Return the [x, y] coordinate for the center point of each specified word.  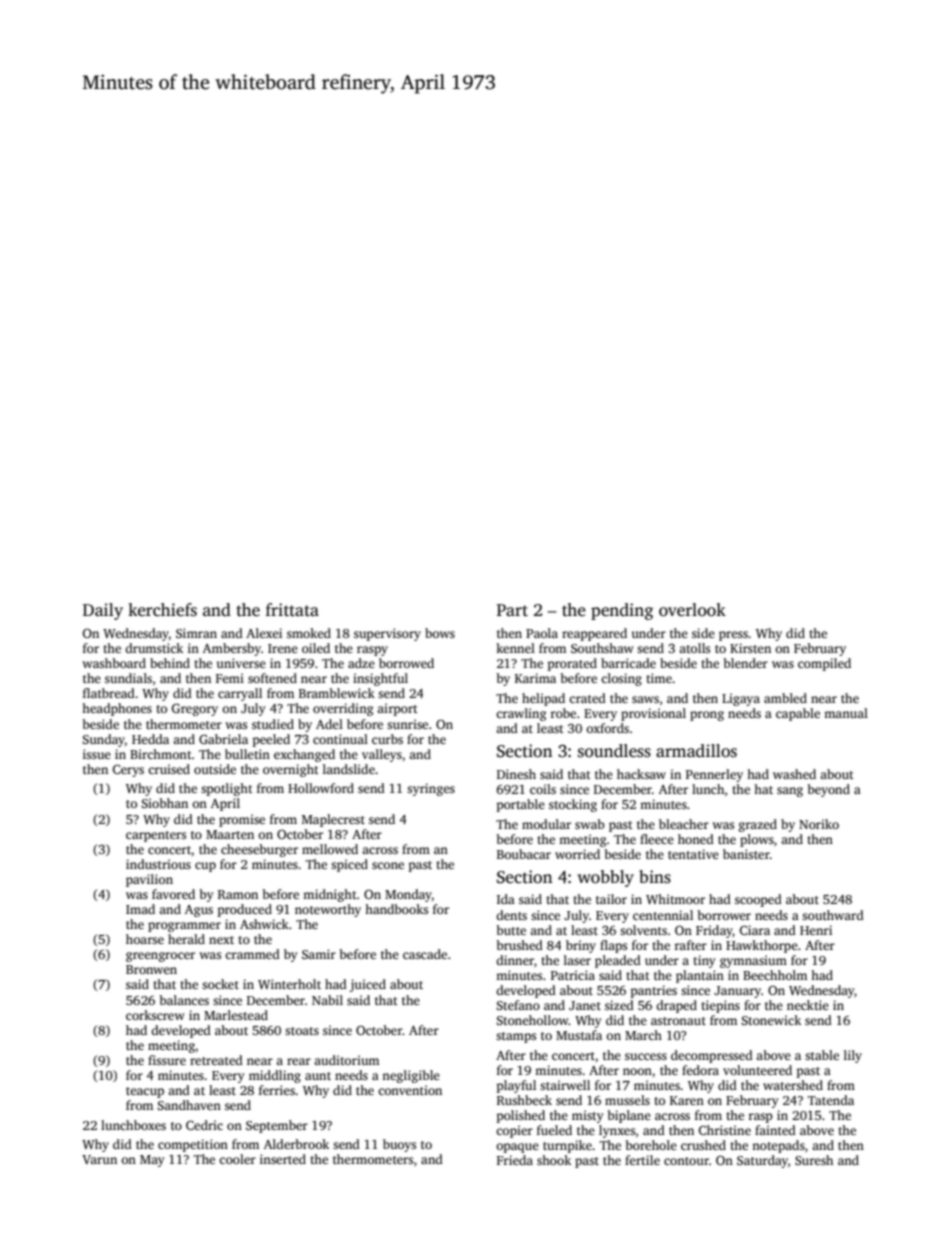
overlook [692, 610]
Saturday [762, 1161]
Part [512, 610]
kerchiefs [162, 610]
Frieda [515, 1160]
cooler [237, 1159]
